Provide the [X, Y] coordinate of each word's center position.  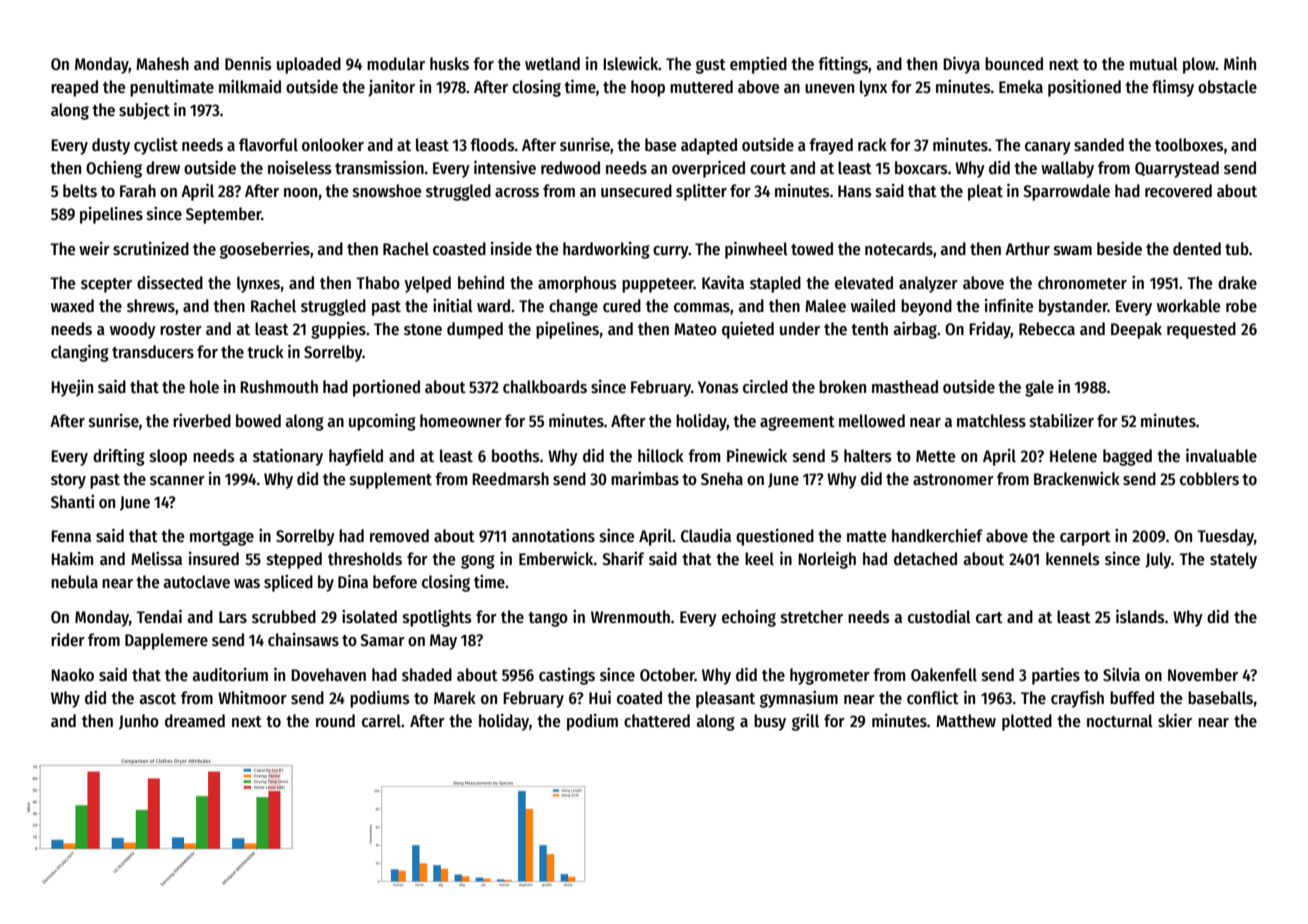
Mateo [695, 329]
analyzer [928, 284]
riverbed [202, 421]
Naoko [72, 675]
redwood [570, 168]
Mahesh [162, 64]
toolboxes [1189, 145]
